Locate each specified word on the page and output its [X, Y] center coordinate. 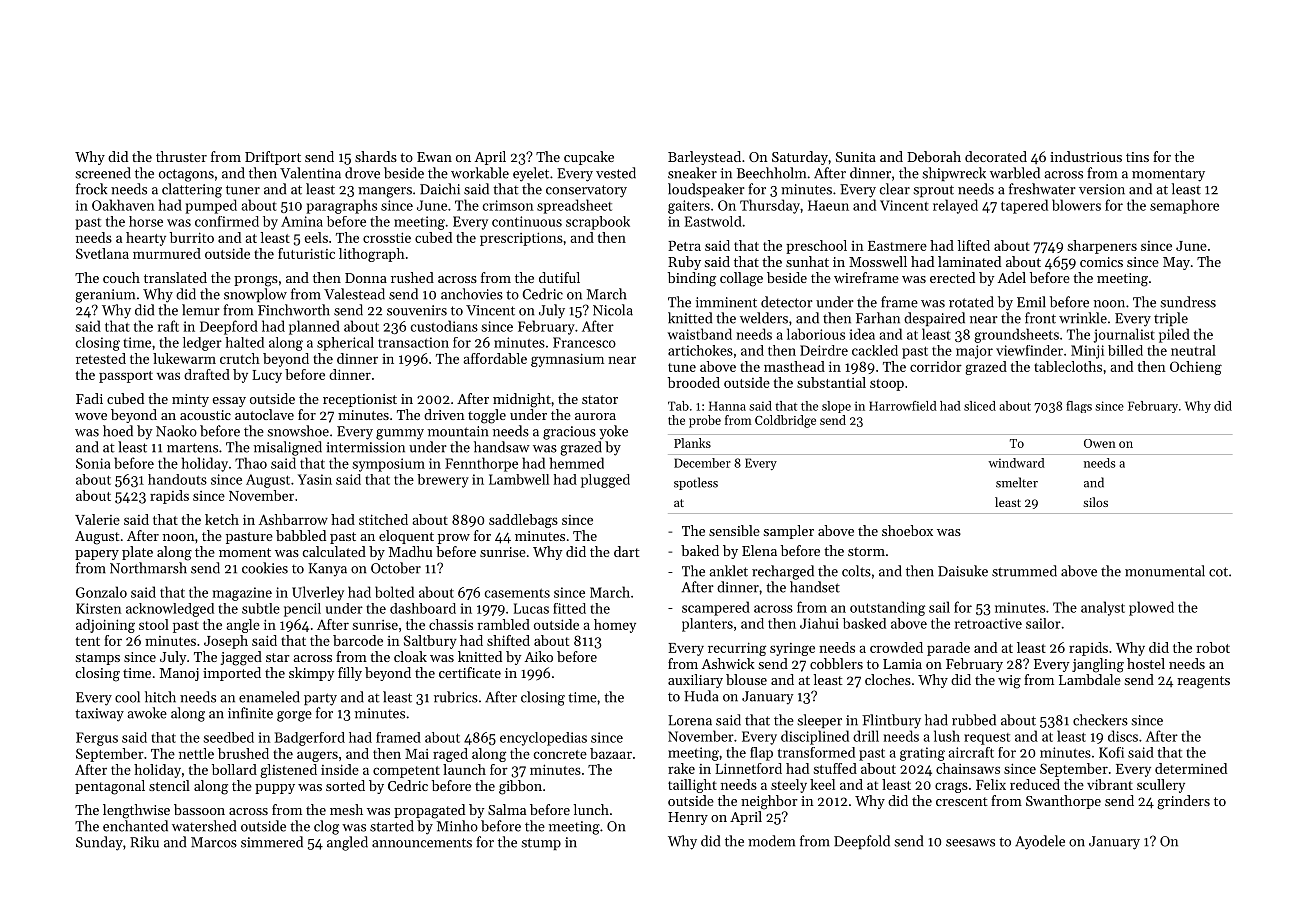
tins [1137, 157]
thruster [181, 156]
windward [1016, 463]
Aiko [539, 656]
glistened [288, 771]
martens [192, 448]
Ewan [434, 157]
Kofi [1111, 752]
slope [836, 407]
